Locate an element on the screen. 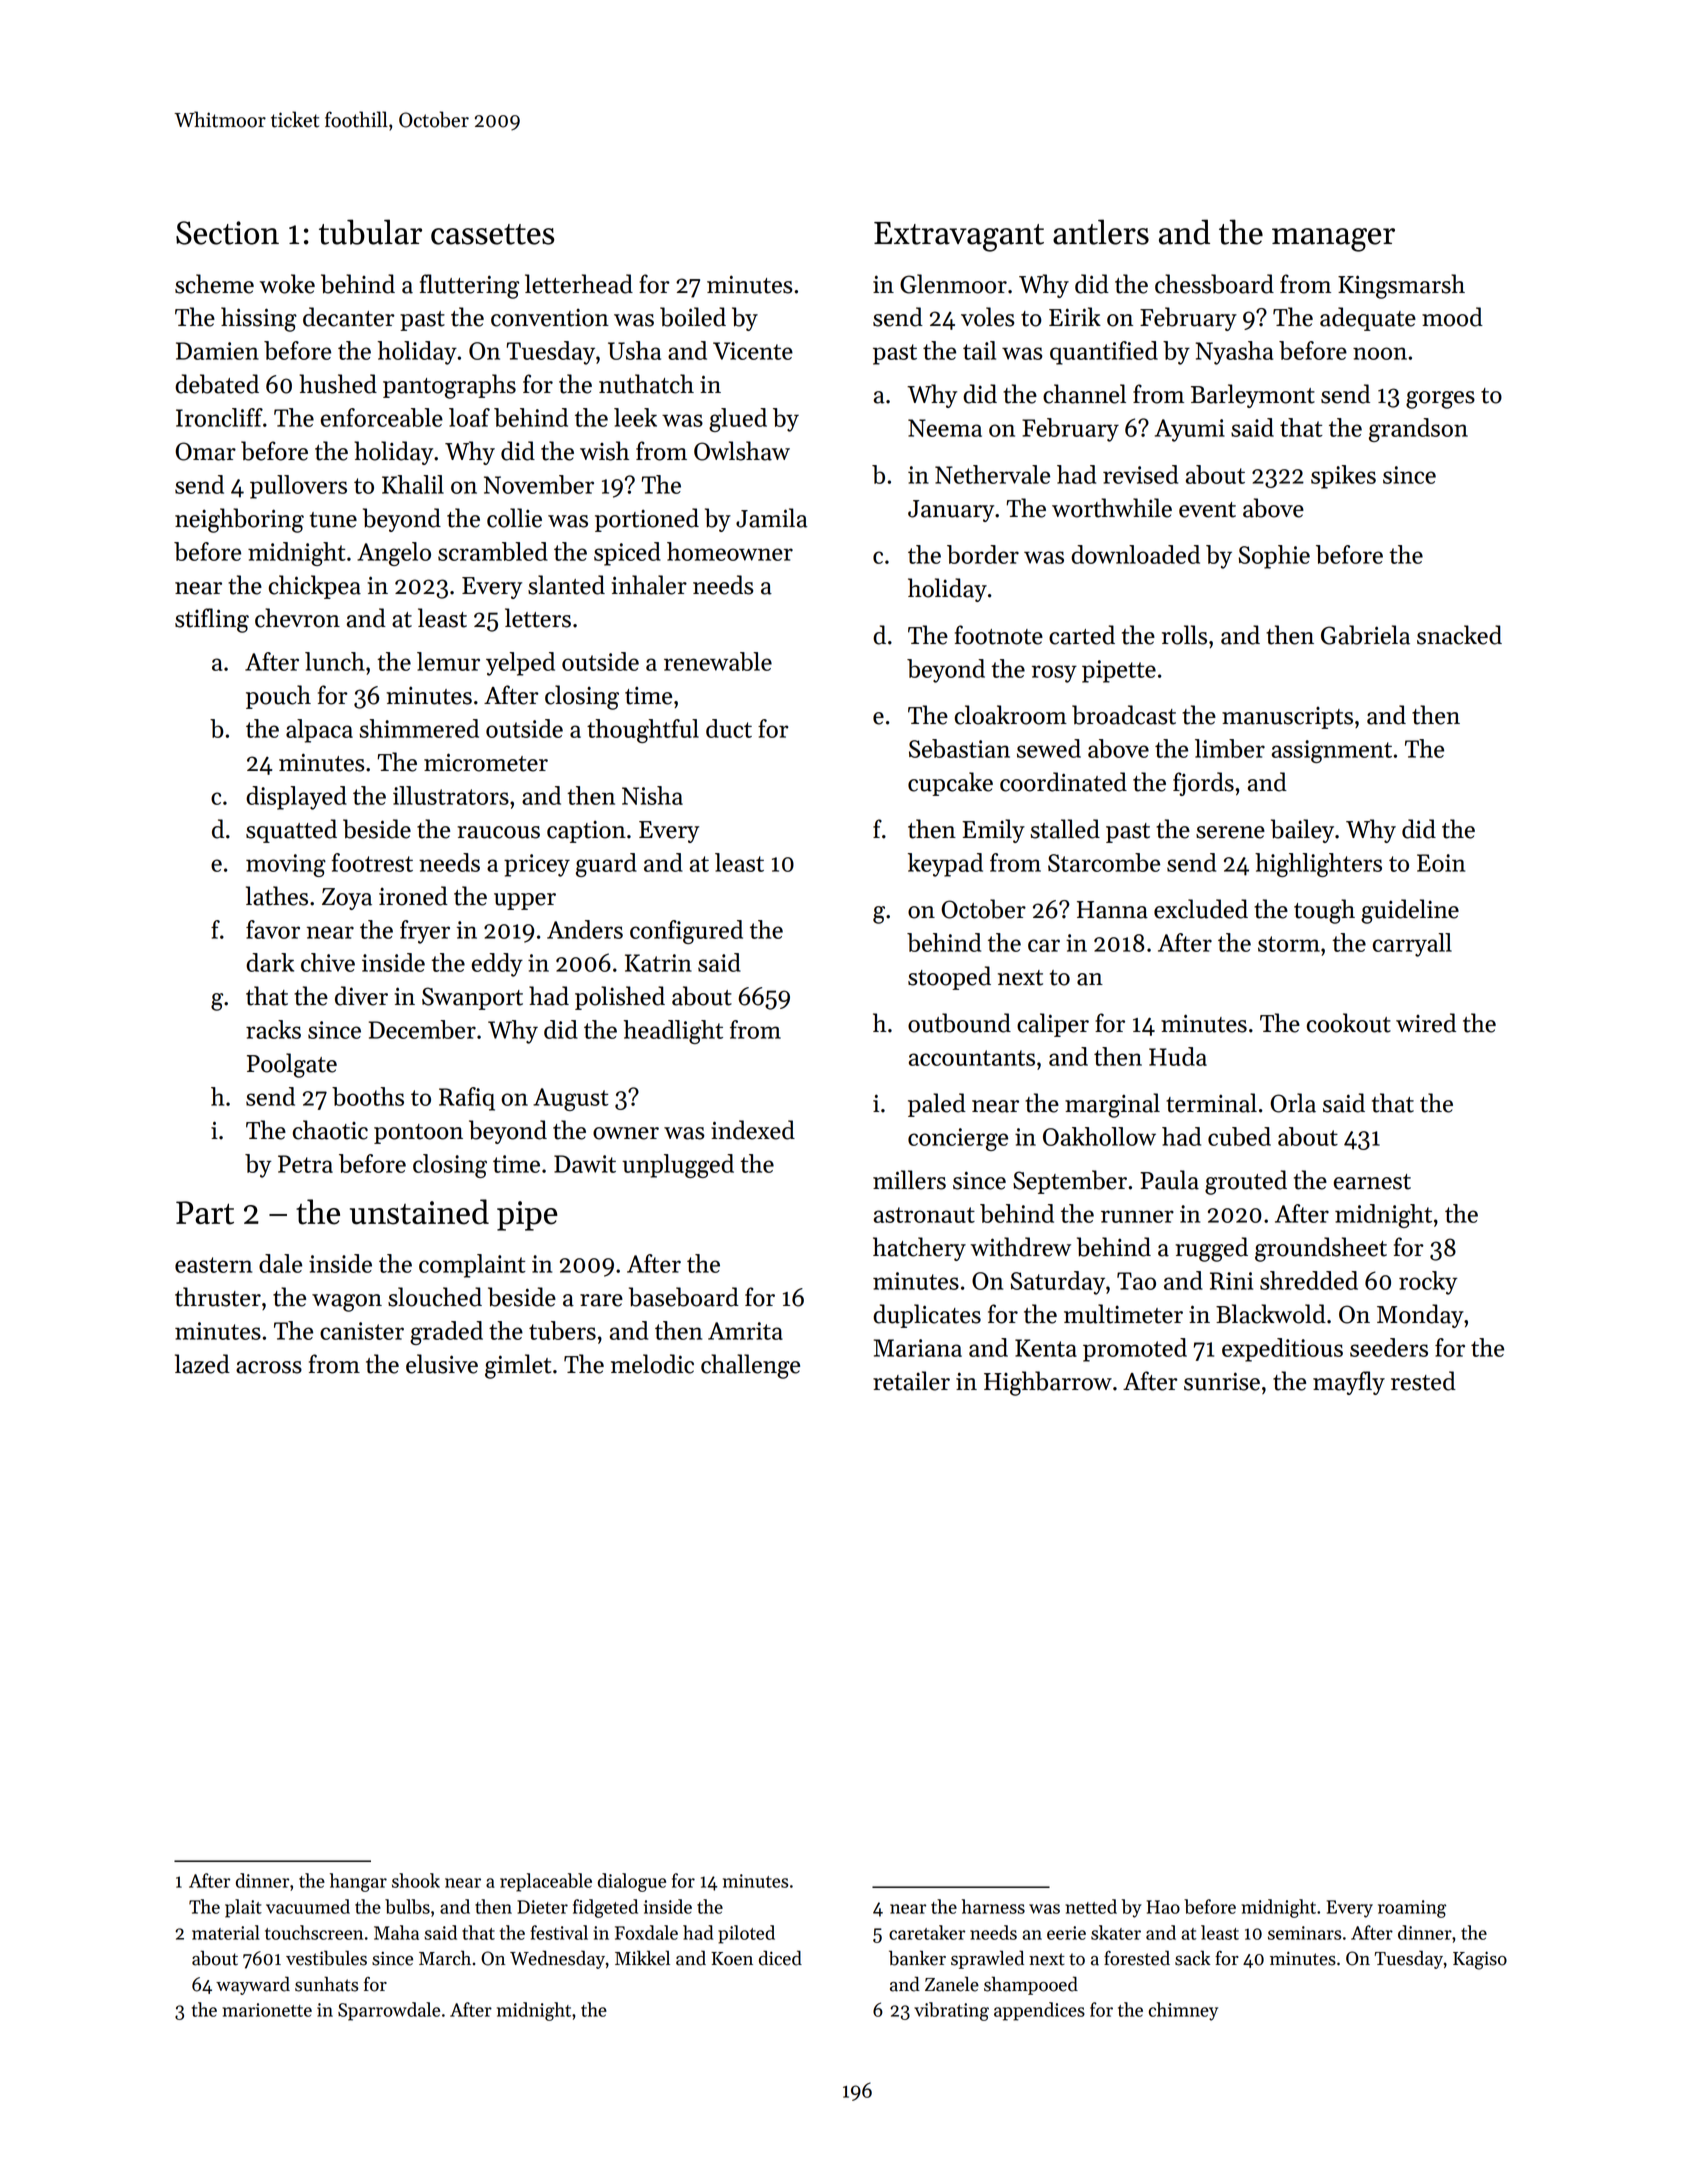 This screenshot has width=1683, height=2178. Dieter is located at coordinates (542, 1907).
